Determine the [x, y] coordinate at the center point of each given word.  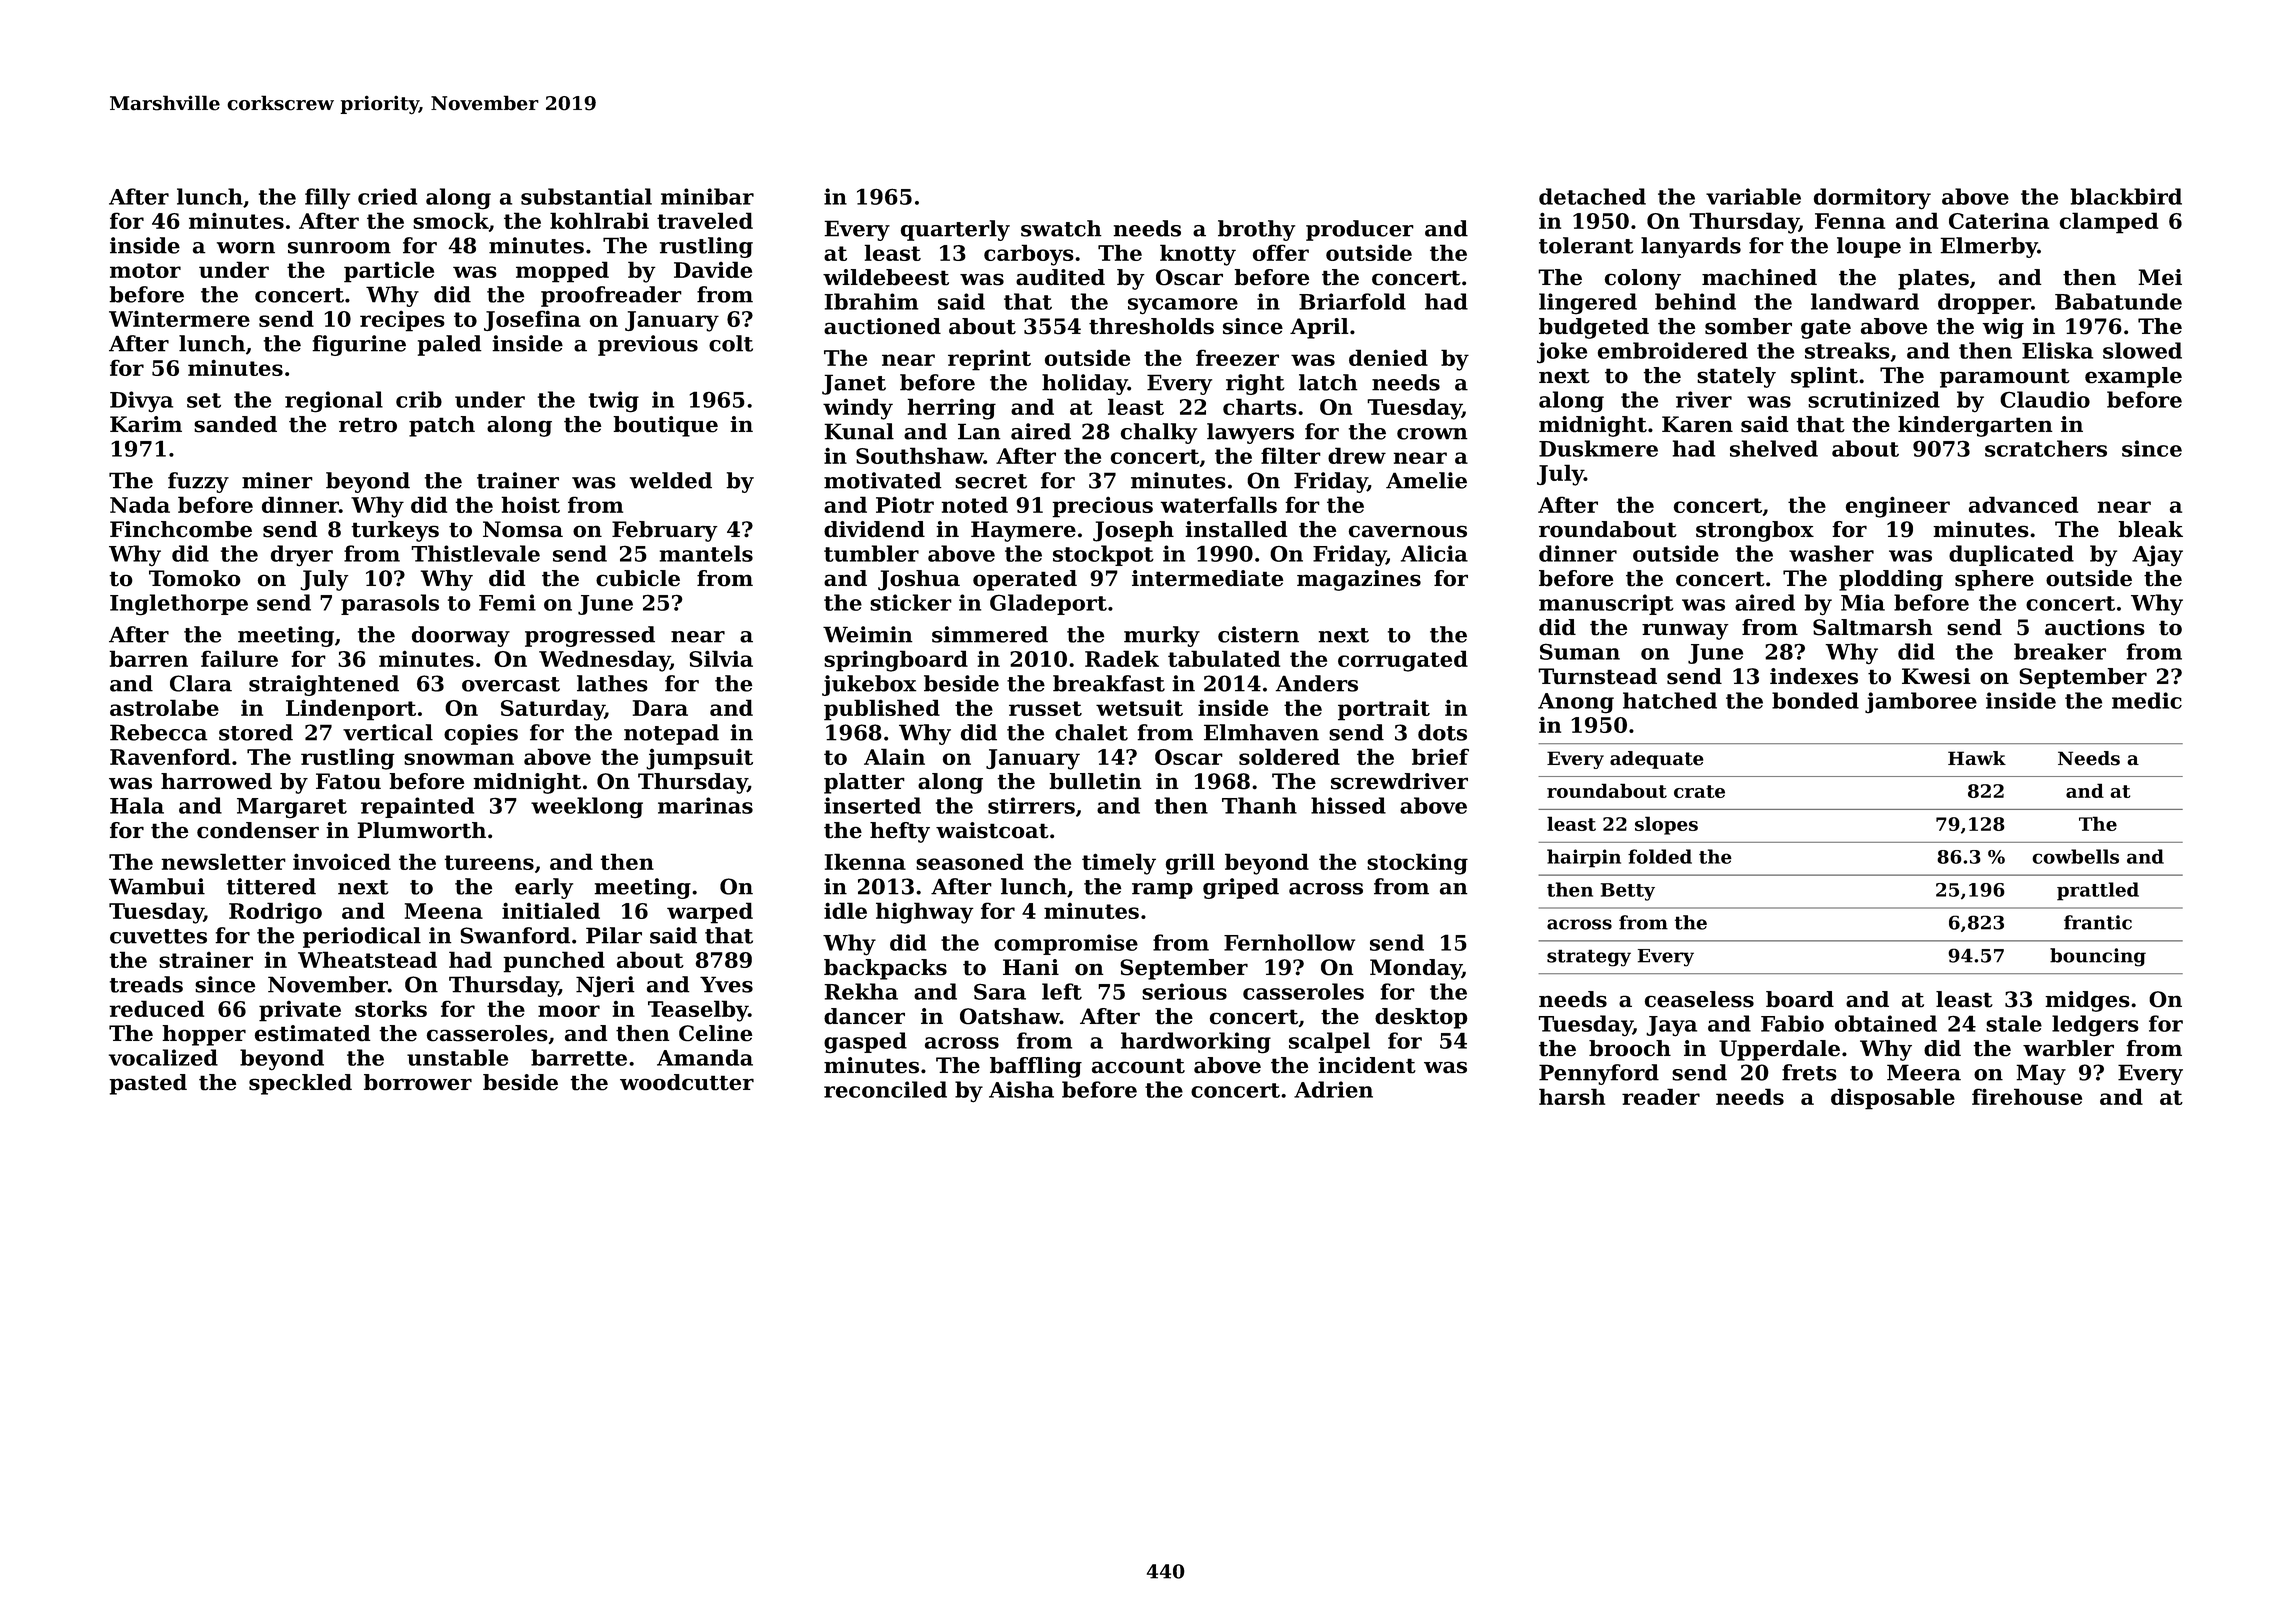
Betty [1628, 892]
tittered [271, 886]
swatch [1061, 228]
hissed [1348, 805]
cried [387, 196]
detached [1592, 196]
